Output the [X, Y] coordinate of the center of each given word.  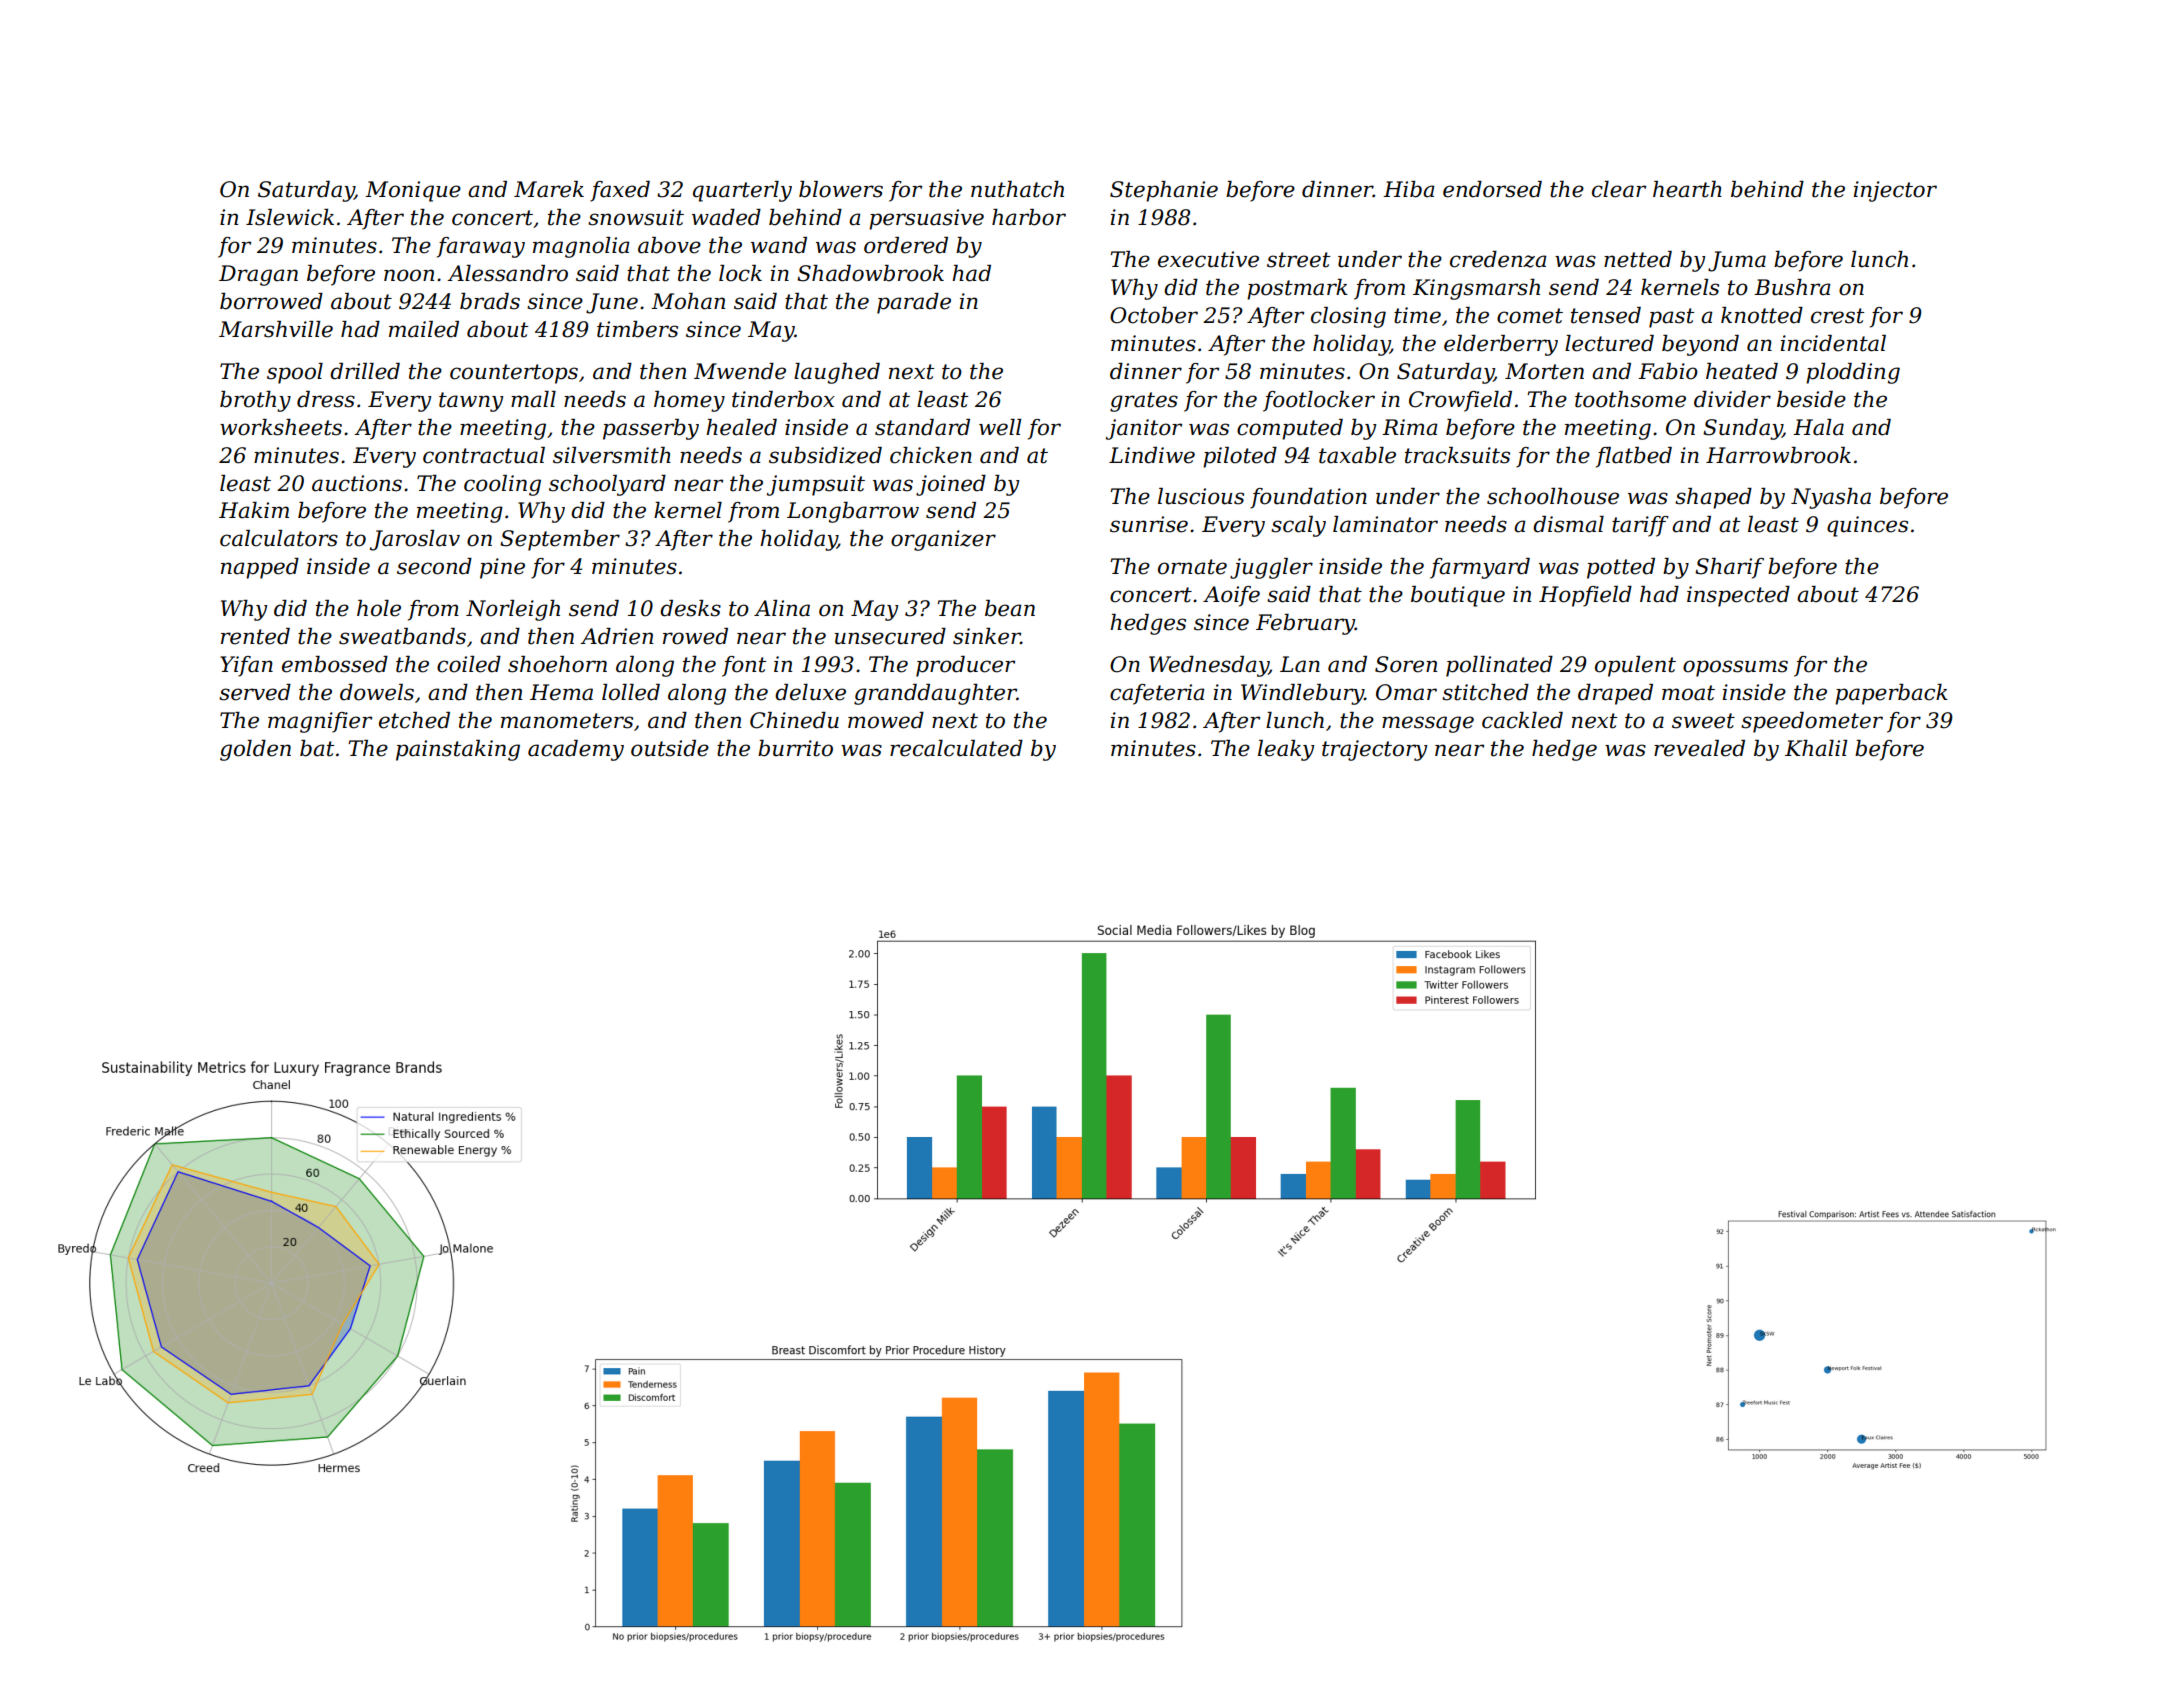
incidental [1833, 343]
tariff [1640, 526]
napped [260, 568]
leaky [1286, 750]
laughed [837, 373]
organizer [943, 540]
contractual [484, 455]
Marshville [276, 329]
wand [779, 245]
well [1000, 427]
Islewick [290, 217]
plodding [1853, 373]
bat [317, 748]
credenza [1498, 259]
